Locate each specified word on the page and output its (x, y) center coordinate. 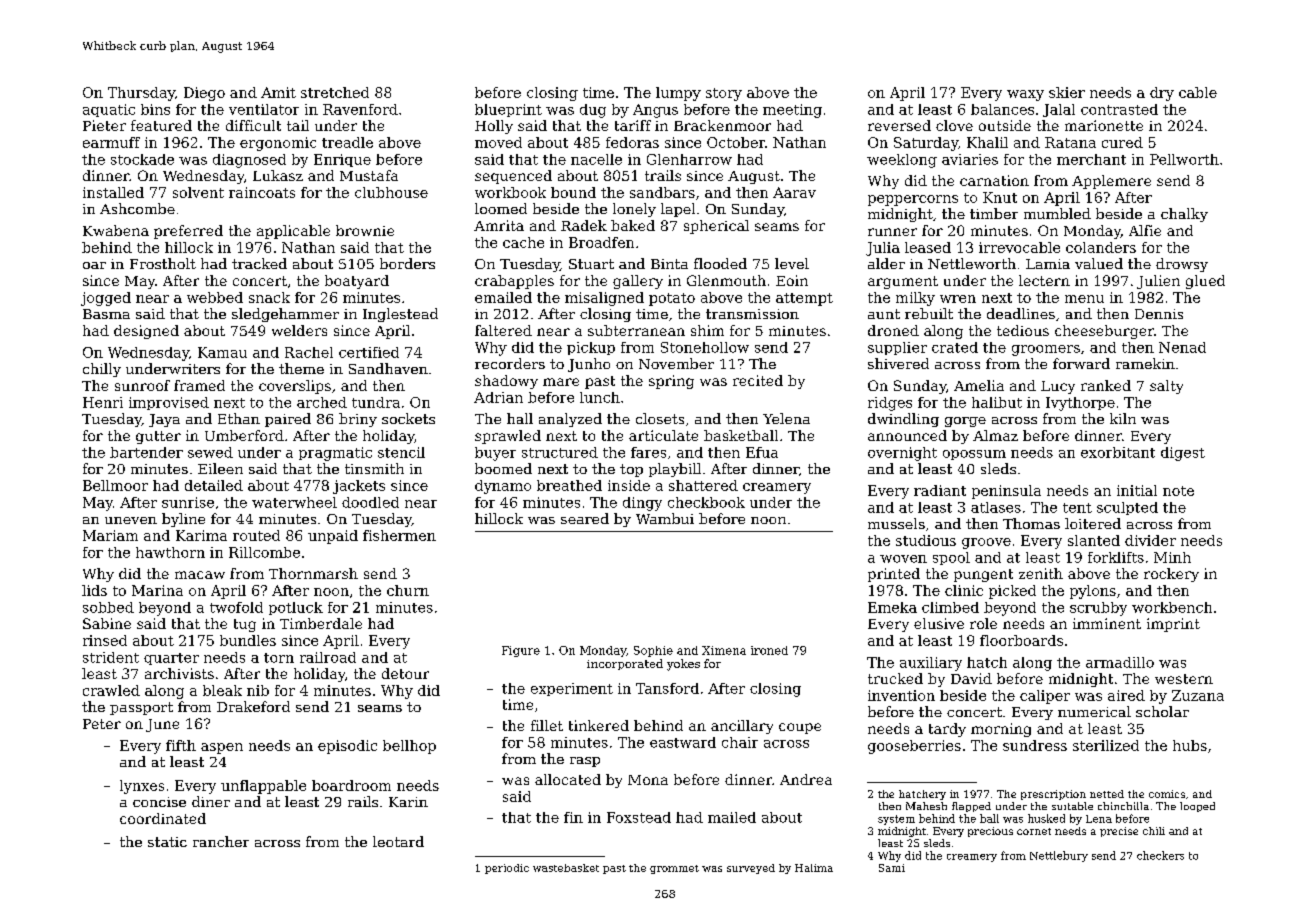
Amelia (979, 385)
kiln (1123, 418)
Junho (589, 365)
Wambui (665, 518)
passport (141, 708)
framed (199, 385)
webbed (215, 297)
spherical (716, 227)
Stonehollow (705, 347)
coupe (800, 728)
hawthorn (170, 552)
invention (901, 695)
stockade (142, 159)
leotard (398, 841)
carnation (994, 180)
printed (894, 575)
